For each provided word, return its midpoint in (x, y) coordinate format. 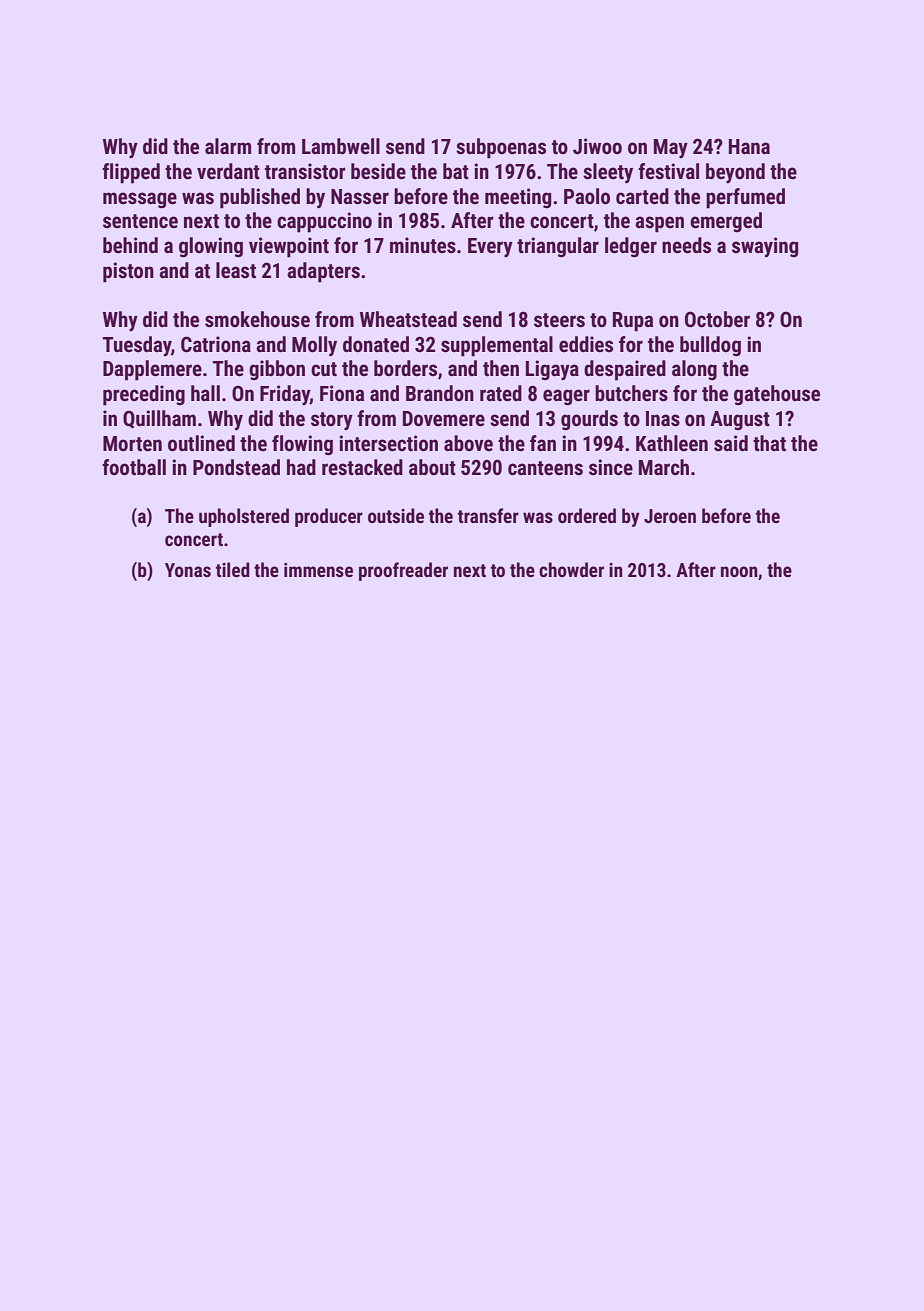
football (134, 467)
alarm (228, 146)
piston (128, 272)
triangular (558, 247)
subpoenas (501, 148)
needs (686, 245)
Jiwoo (597, 146)
